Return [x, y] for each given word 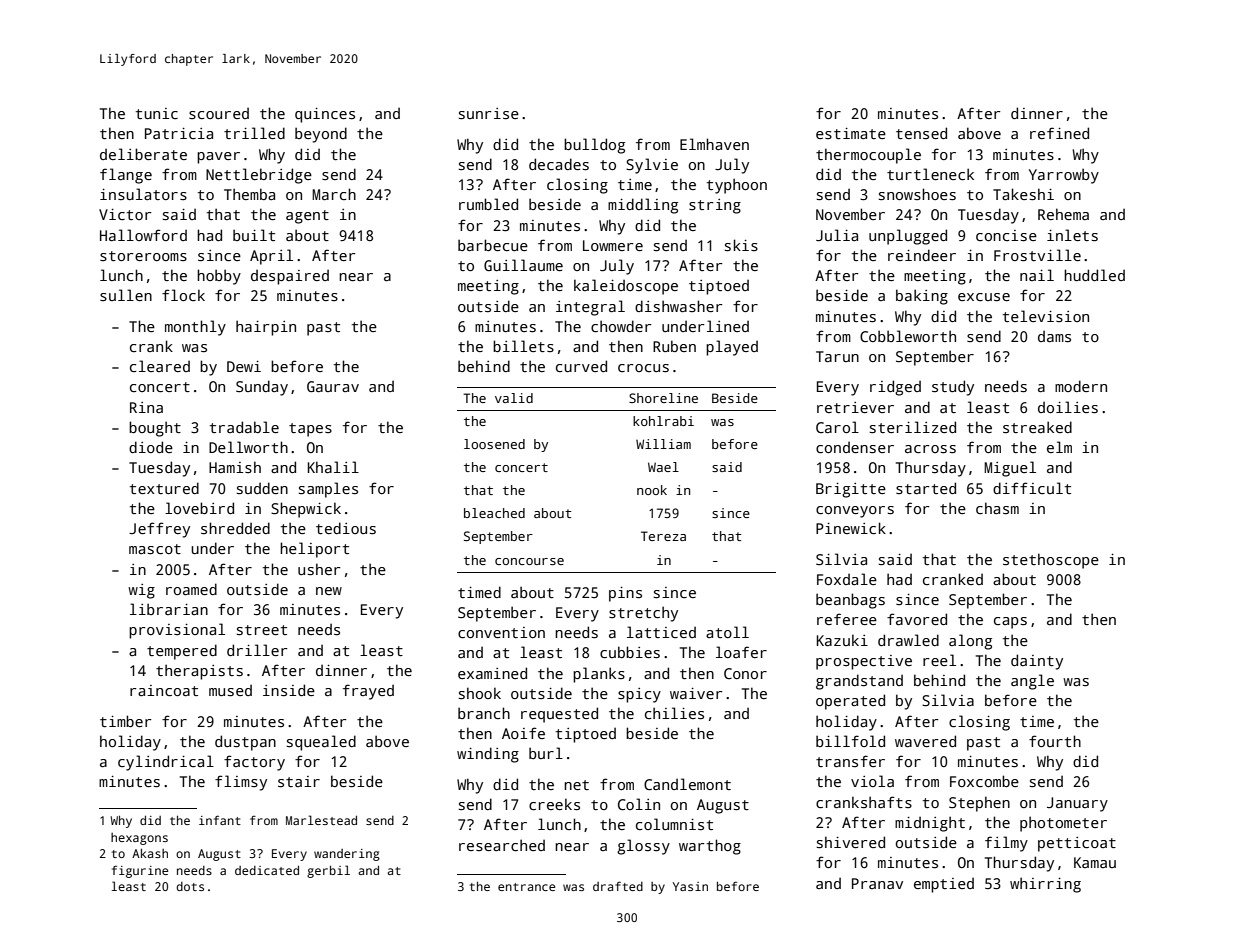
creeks [554, 804]
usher [319, 569]
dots [190, 886]
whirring [1045, 885]
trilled [254, 133]
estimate [851, 133]
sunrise [489, 113]
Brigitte [851, 490]
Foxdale [847, 579]
